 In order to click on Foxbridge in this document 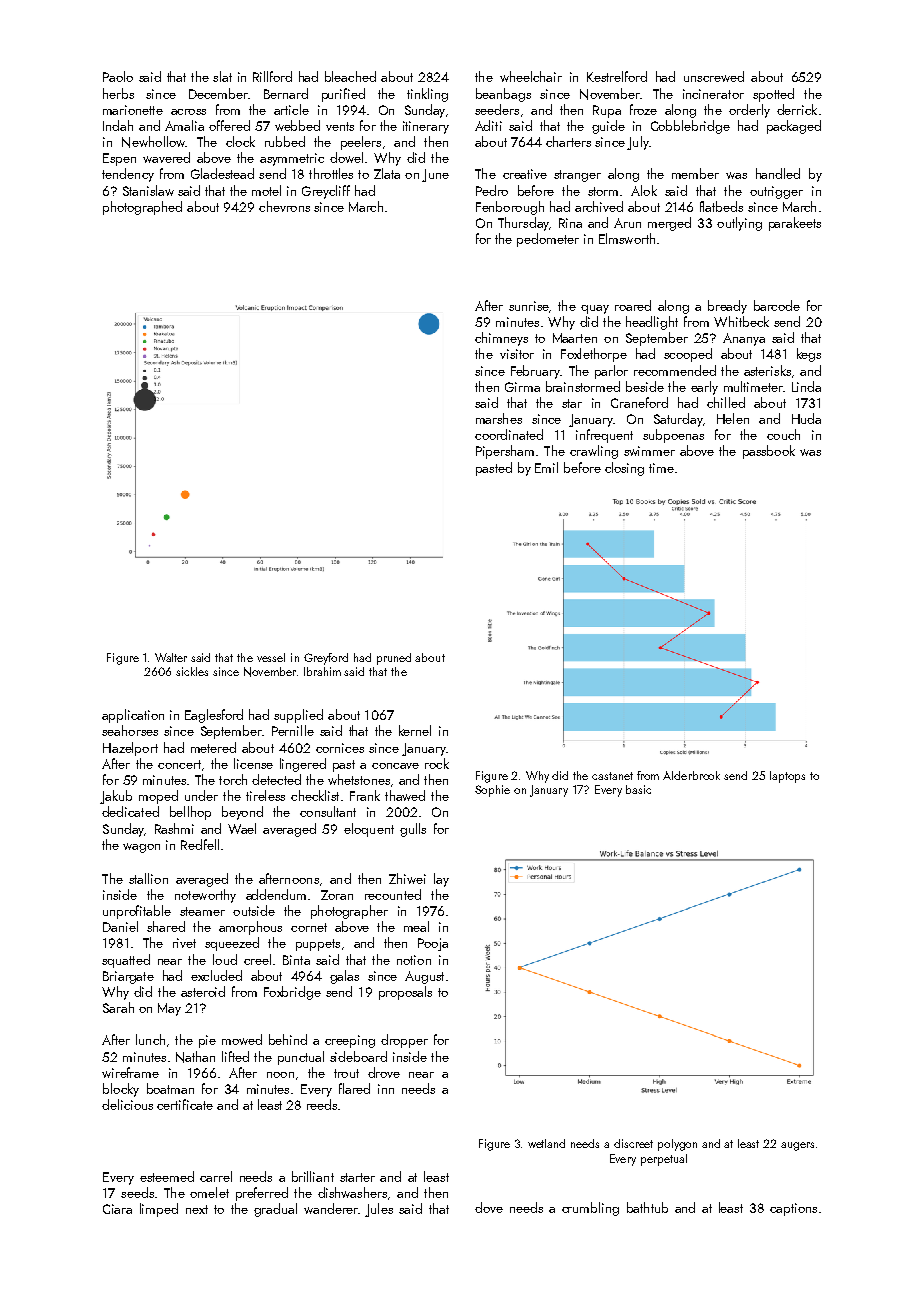, I will do `click(292, 993)`.
